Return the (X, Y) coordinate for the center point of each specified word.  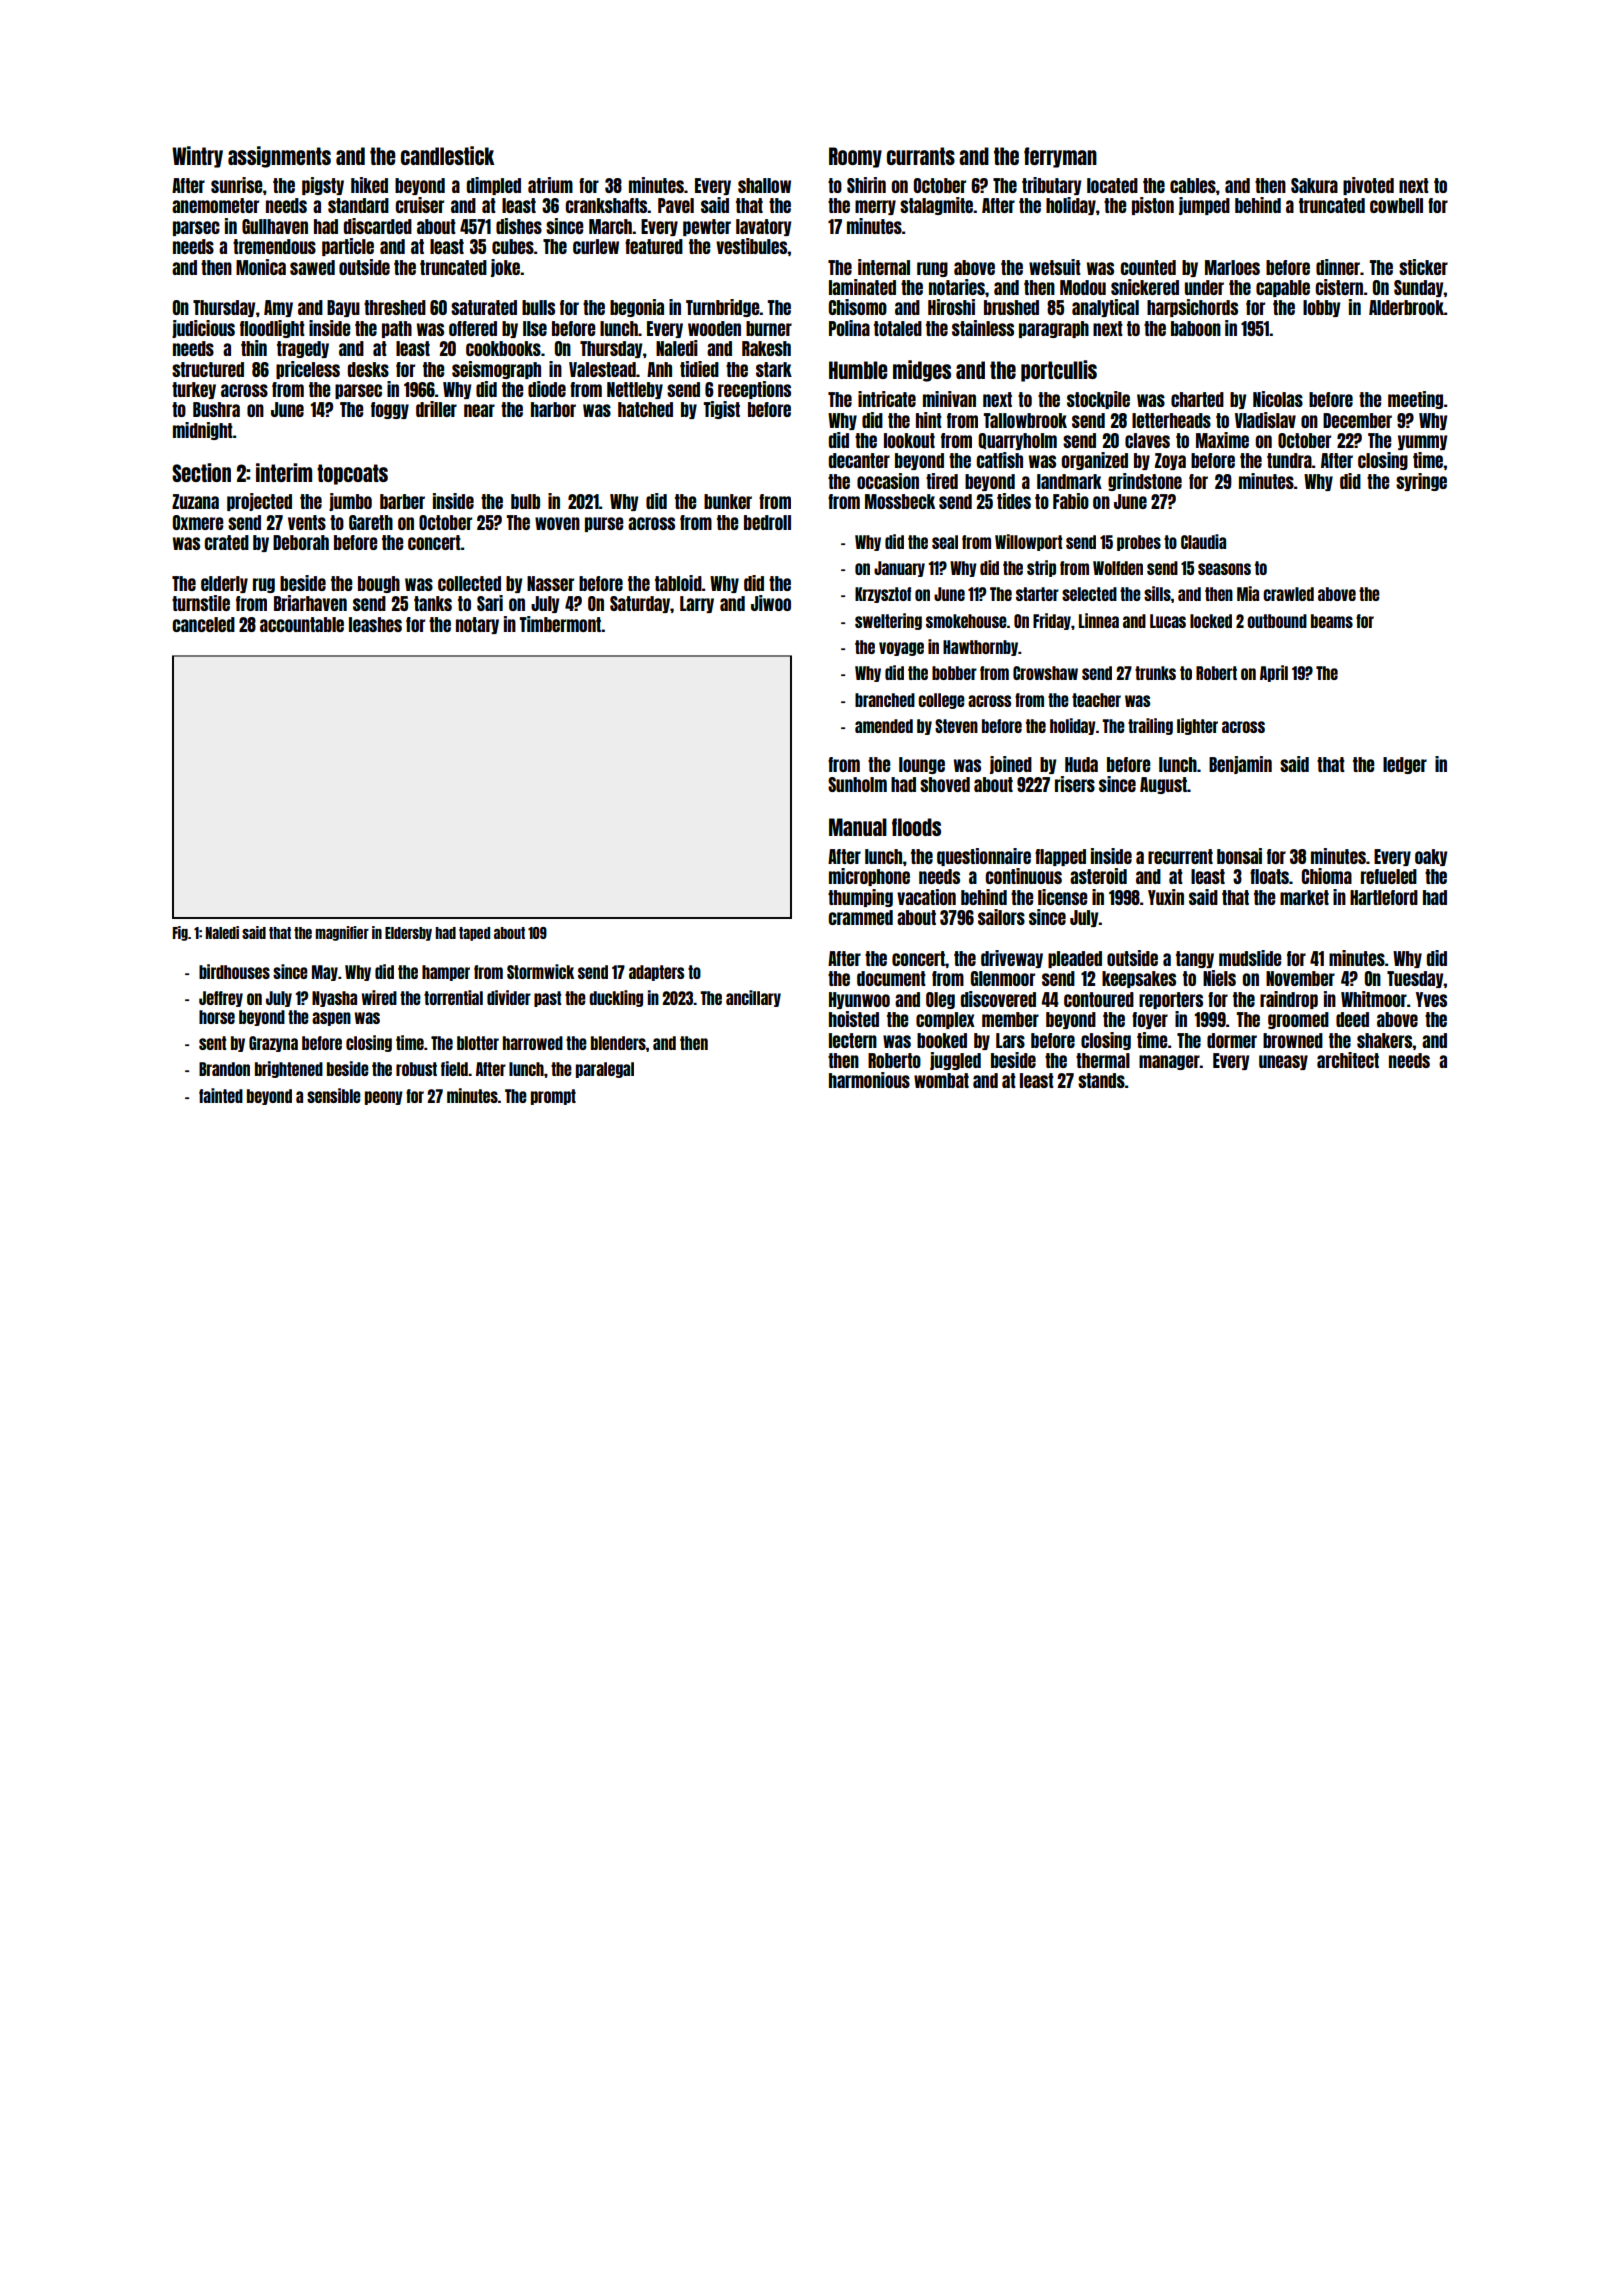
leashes (375, 624)
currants (921, 156)
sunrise (236, 185)
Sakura (1314, 185)
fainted (221, 1095)
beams (1332, 621)
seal (945, 542)
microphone (869, 877)
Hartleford (1384, 897)
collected (469, 583)
